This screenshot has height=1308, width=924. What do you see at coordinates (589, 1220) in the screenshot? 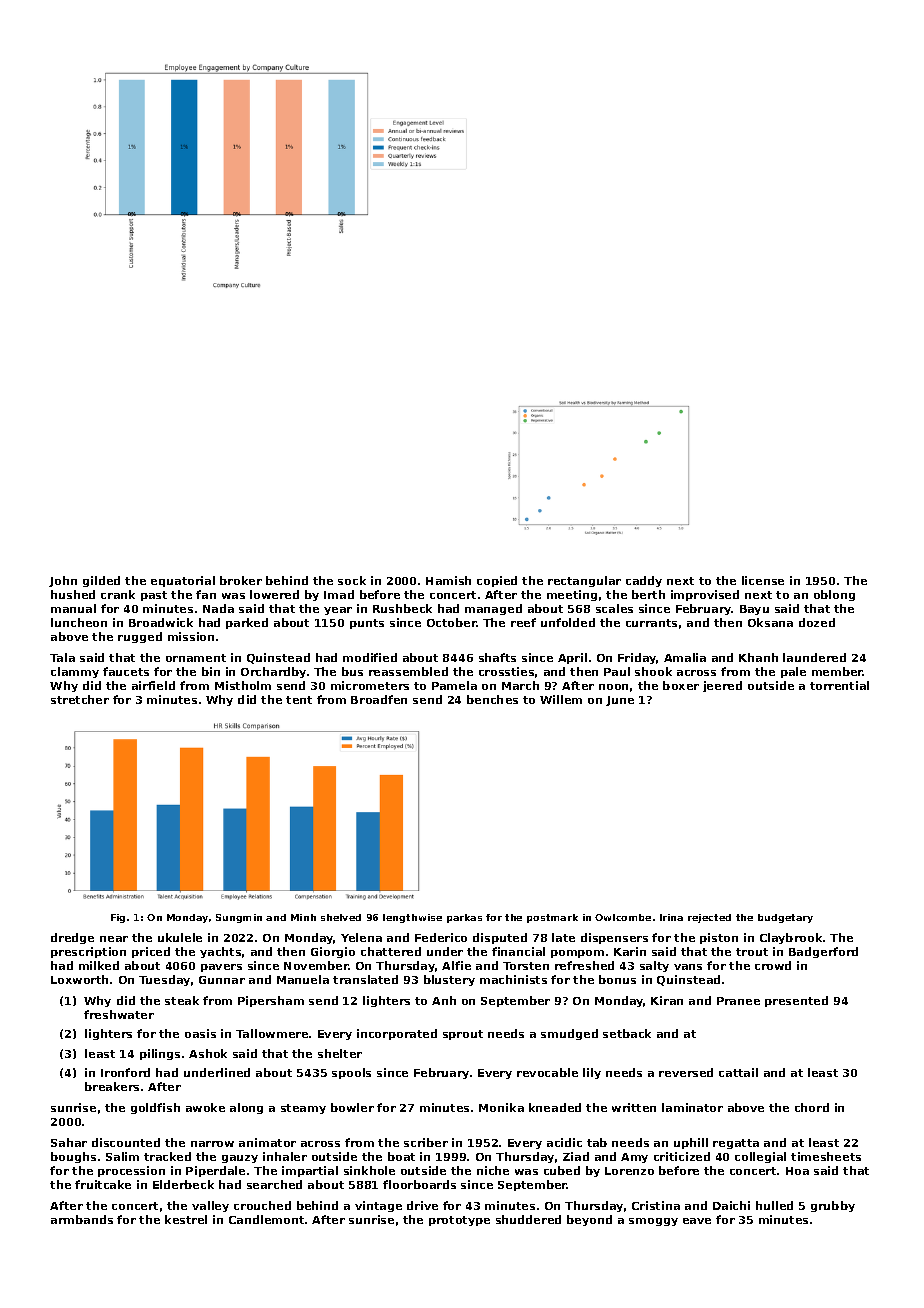
I see `beyond` at bounding box center [589, 1220].
